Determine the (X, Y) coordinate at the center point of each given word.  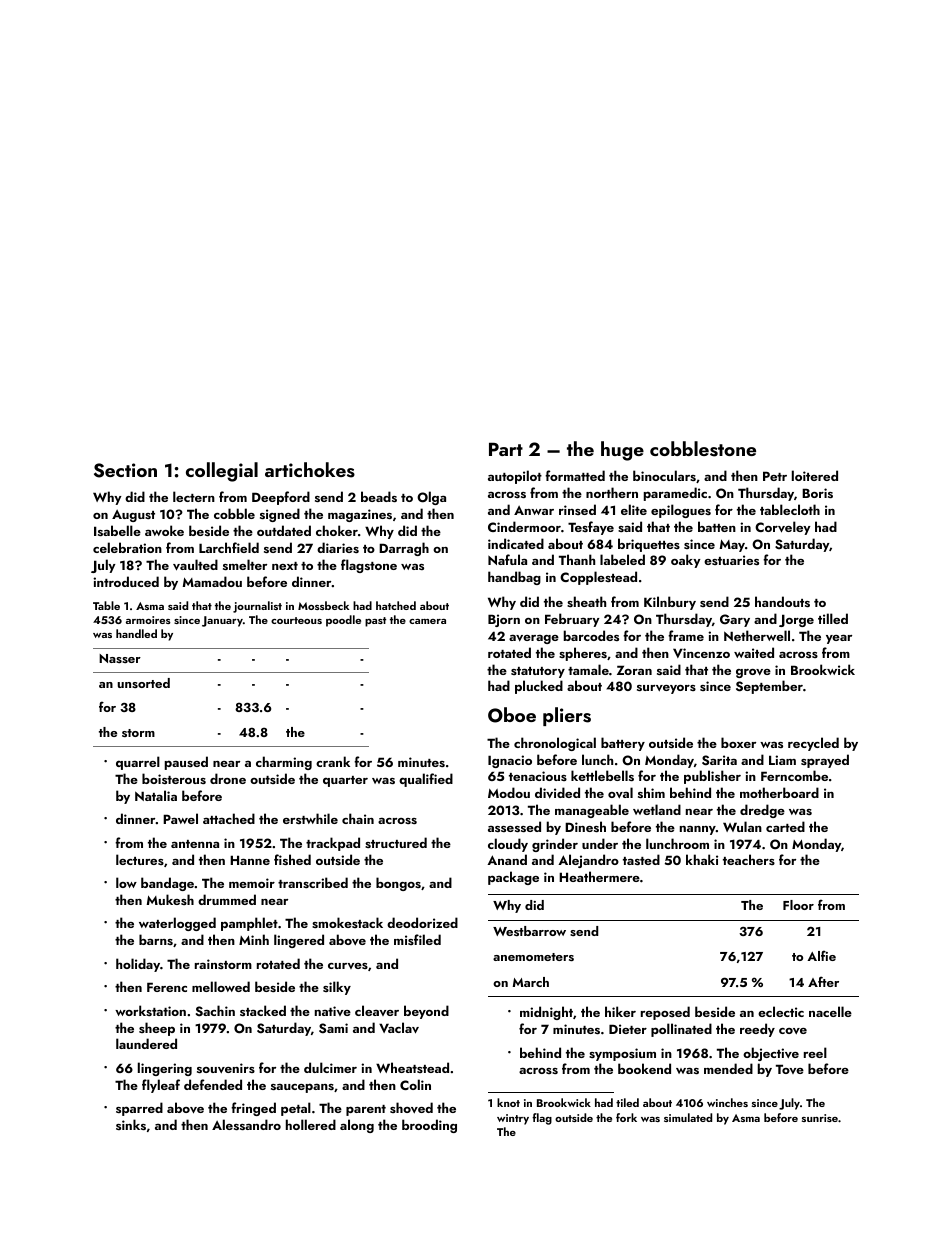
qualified (426, 780)
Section (125, 470)
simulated (688, 1117)
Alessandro (246, 1124)
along (357, 1126)
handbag (514, 578)
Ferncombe (794, 775)
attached (229, 818)
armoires (148, 620)
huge (622, 451)
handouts (782, 601)
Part (506, 449)
